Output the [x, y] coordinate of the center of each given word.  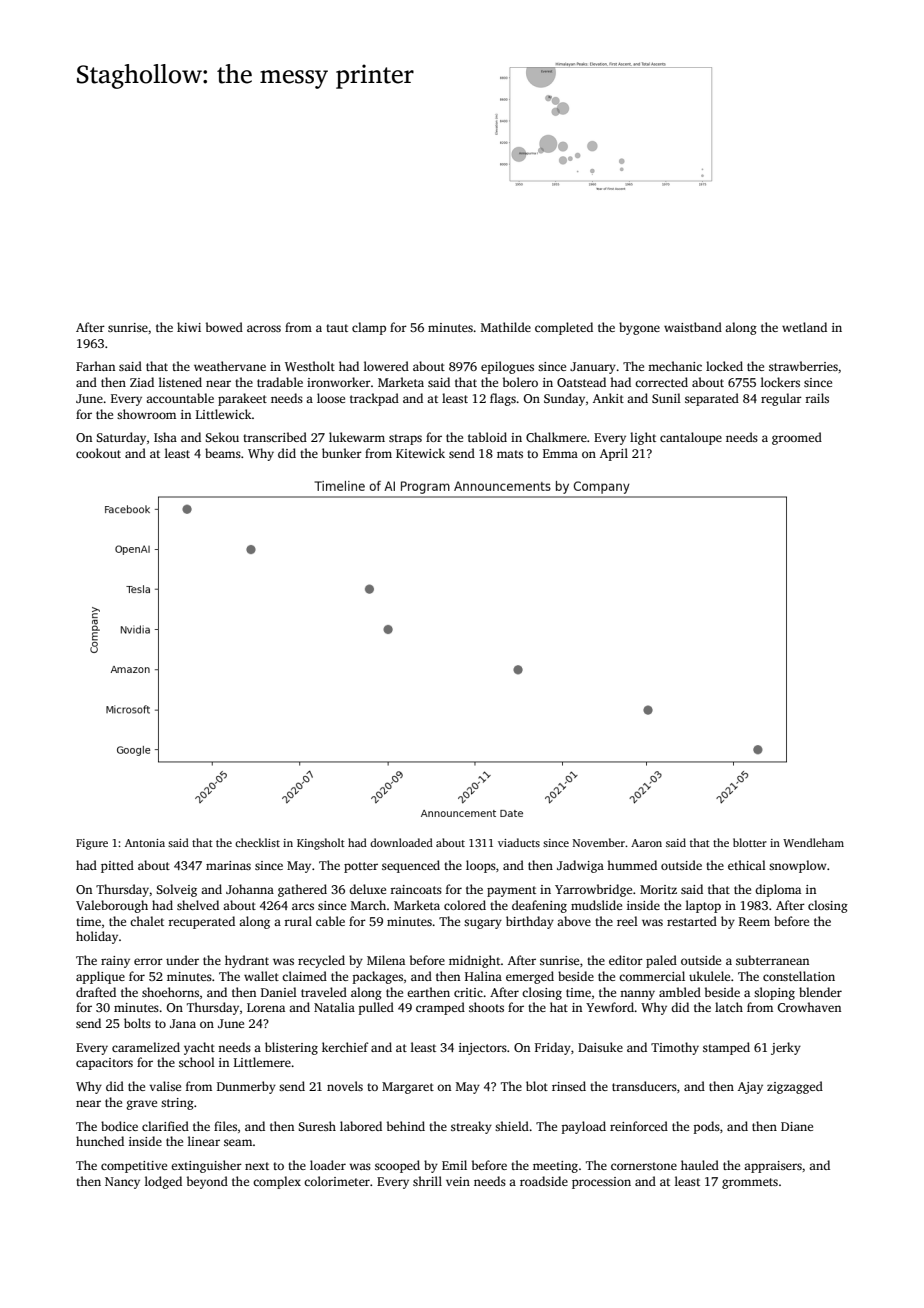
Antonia [145, 843]
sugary [483, 924]
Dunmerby [246, 1087]
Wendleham [813, 842]
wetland [804, 327]
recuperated [201, 922]
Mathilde [506, 327]
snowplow [798, 866]
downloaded [401, 842]
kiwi [189, 327]
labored [361, 1126]
